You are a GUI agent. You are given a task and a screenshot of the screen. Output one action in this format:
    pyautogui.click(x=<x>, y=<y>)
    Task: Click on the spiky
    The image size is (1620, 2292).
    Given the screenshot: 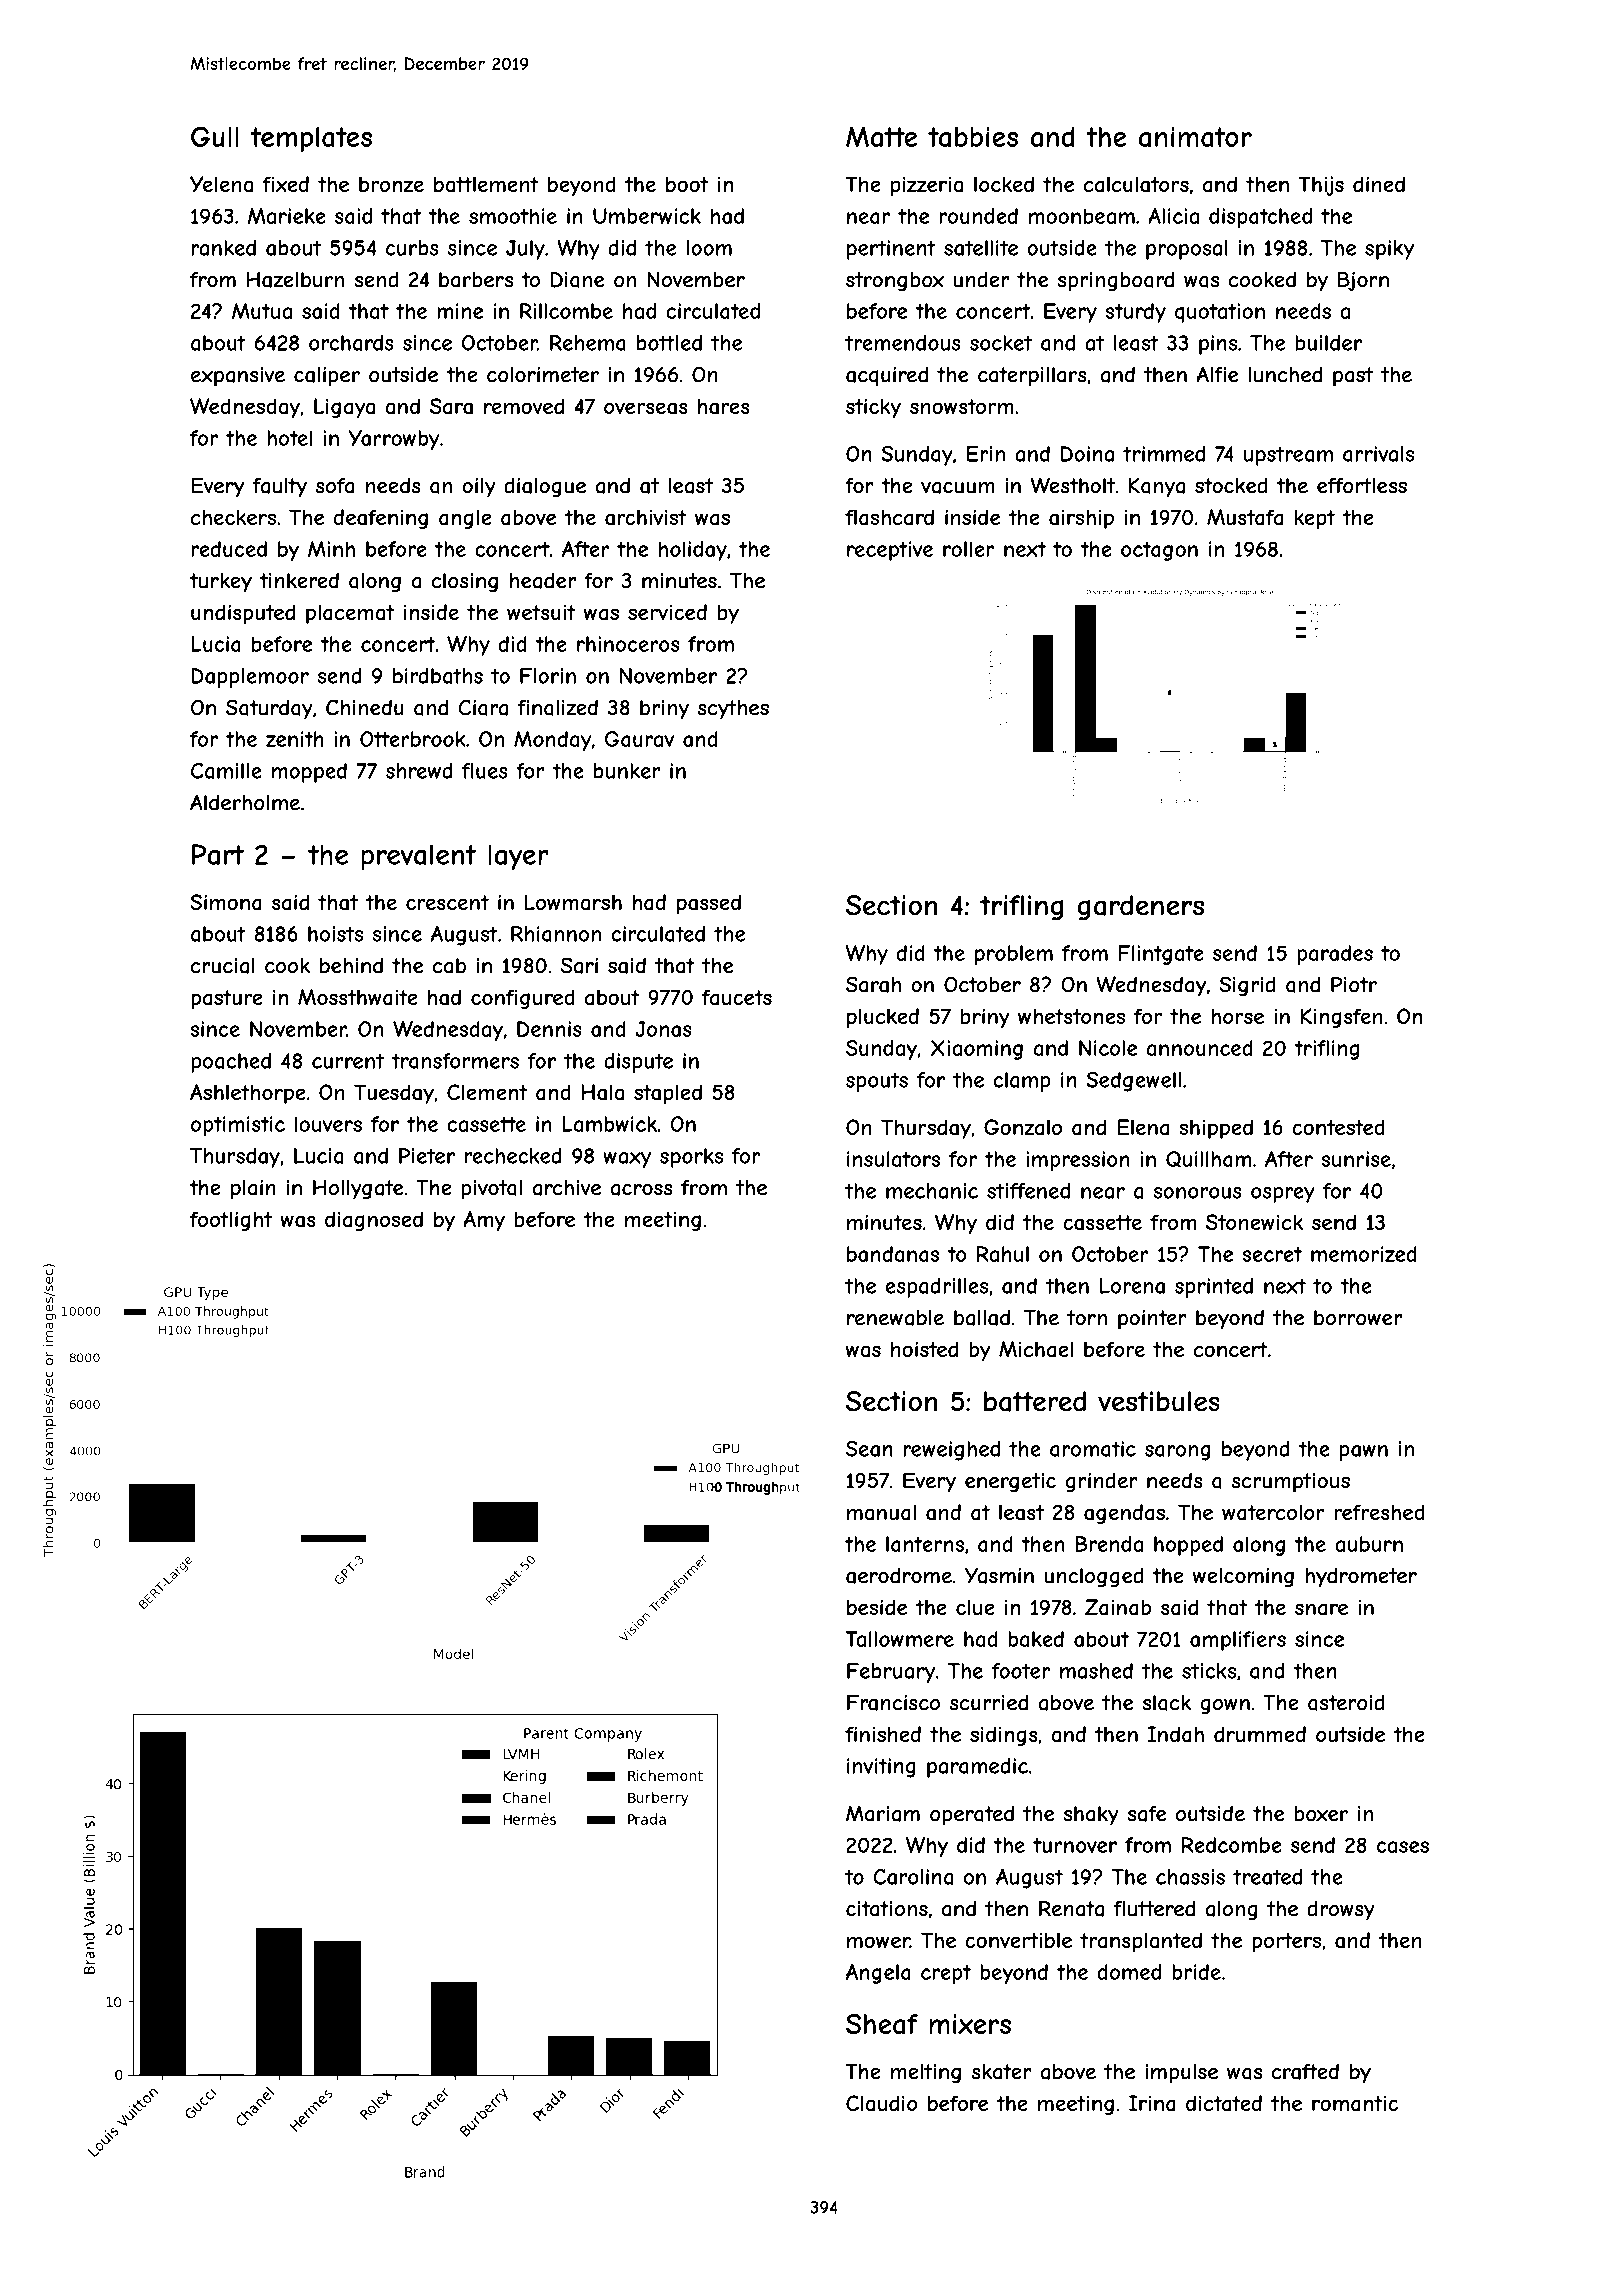 What is the action you would take?
    pyautogui.click(x=1389, y=250)
